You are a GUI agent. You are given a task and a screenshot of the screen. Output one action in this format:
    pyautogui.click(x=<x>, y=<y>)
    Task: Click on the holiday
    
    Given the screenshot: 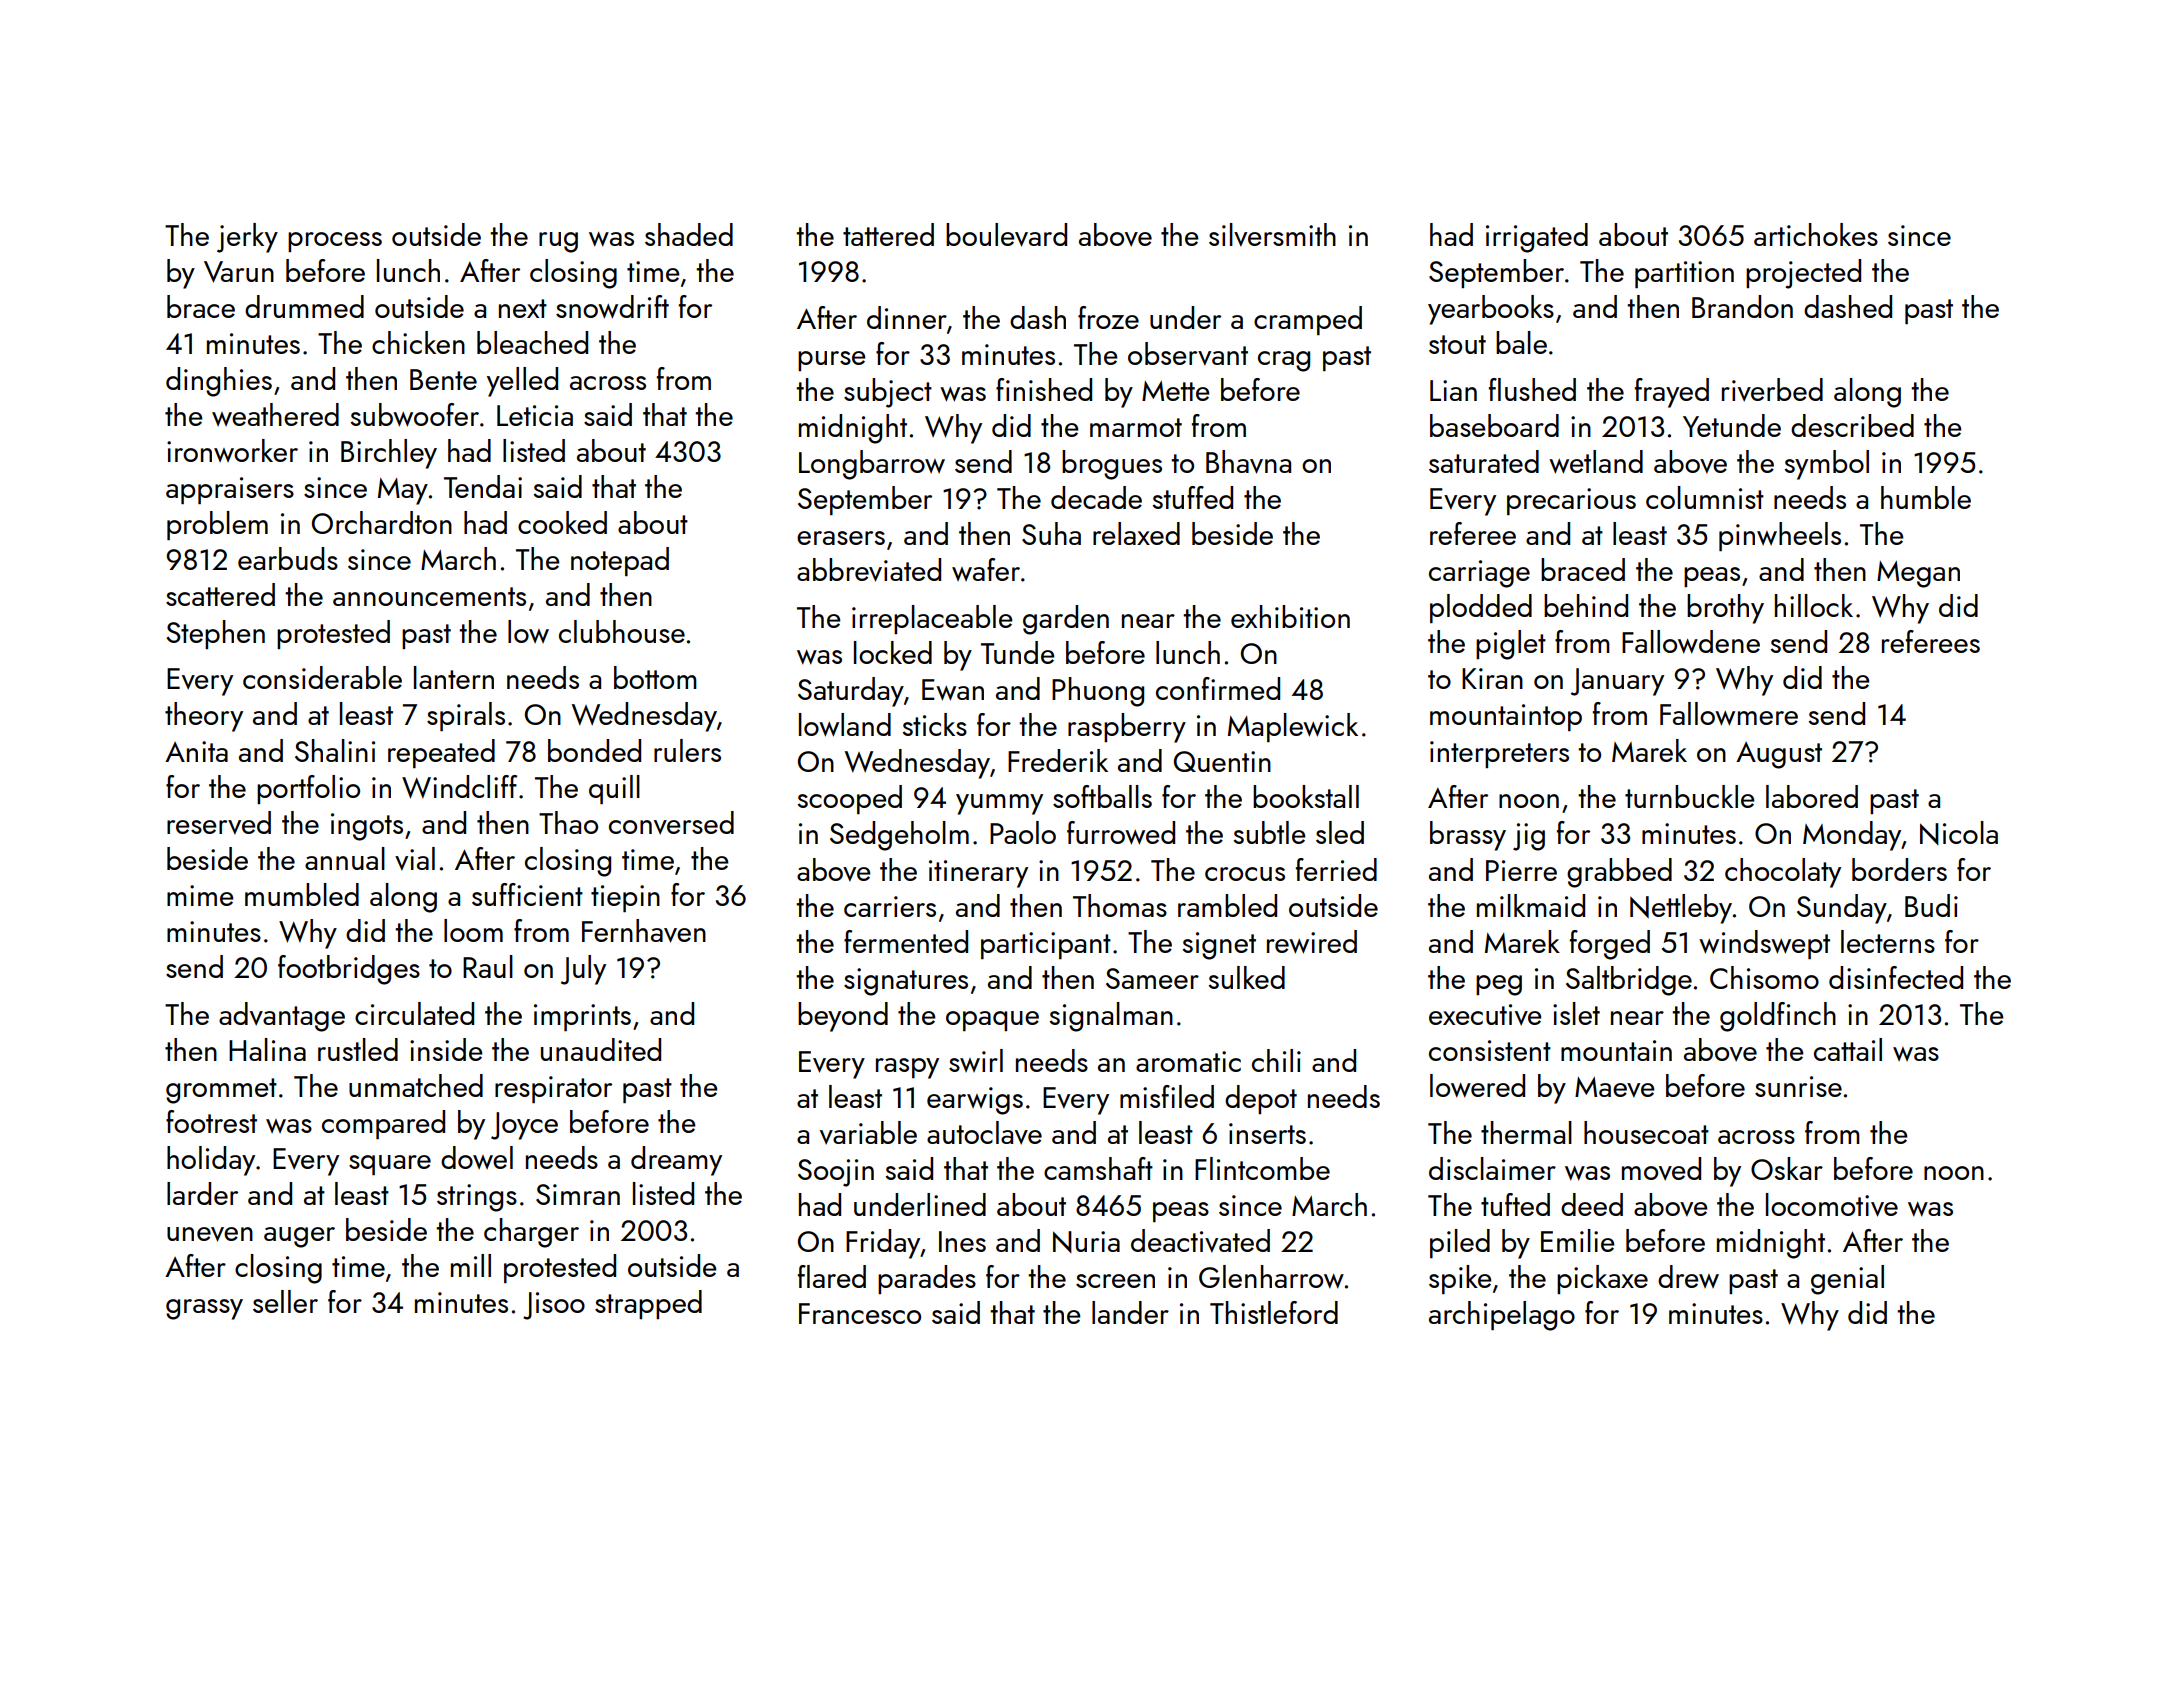 What is the action you would take?
    pyautogui.click(x=211, y=1161)
